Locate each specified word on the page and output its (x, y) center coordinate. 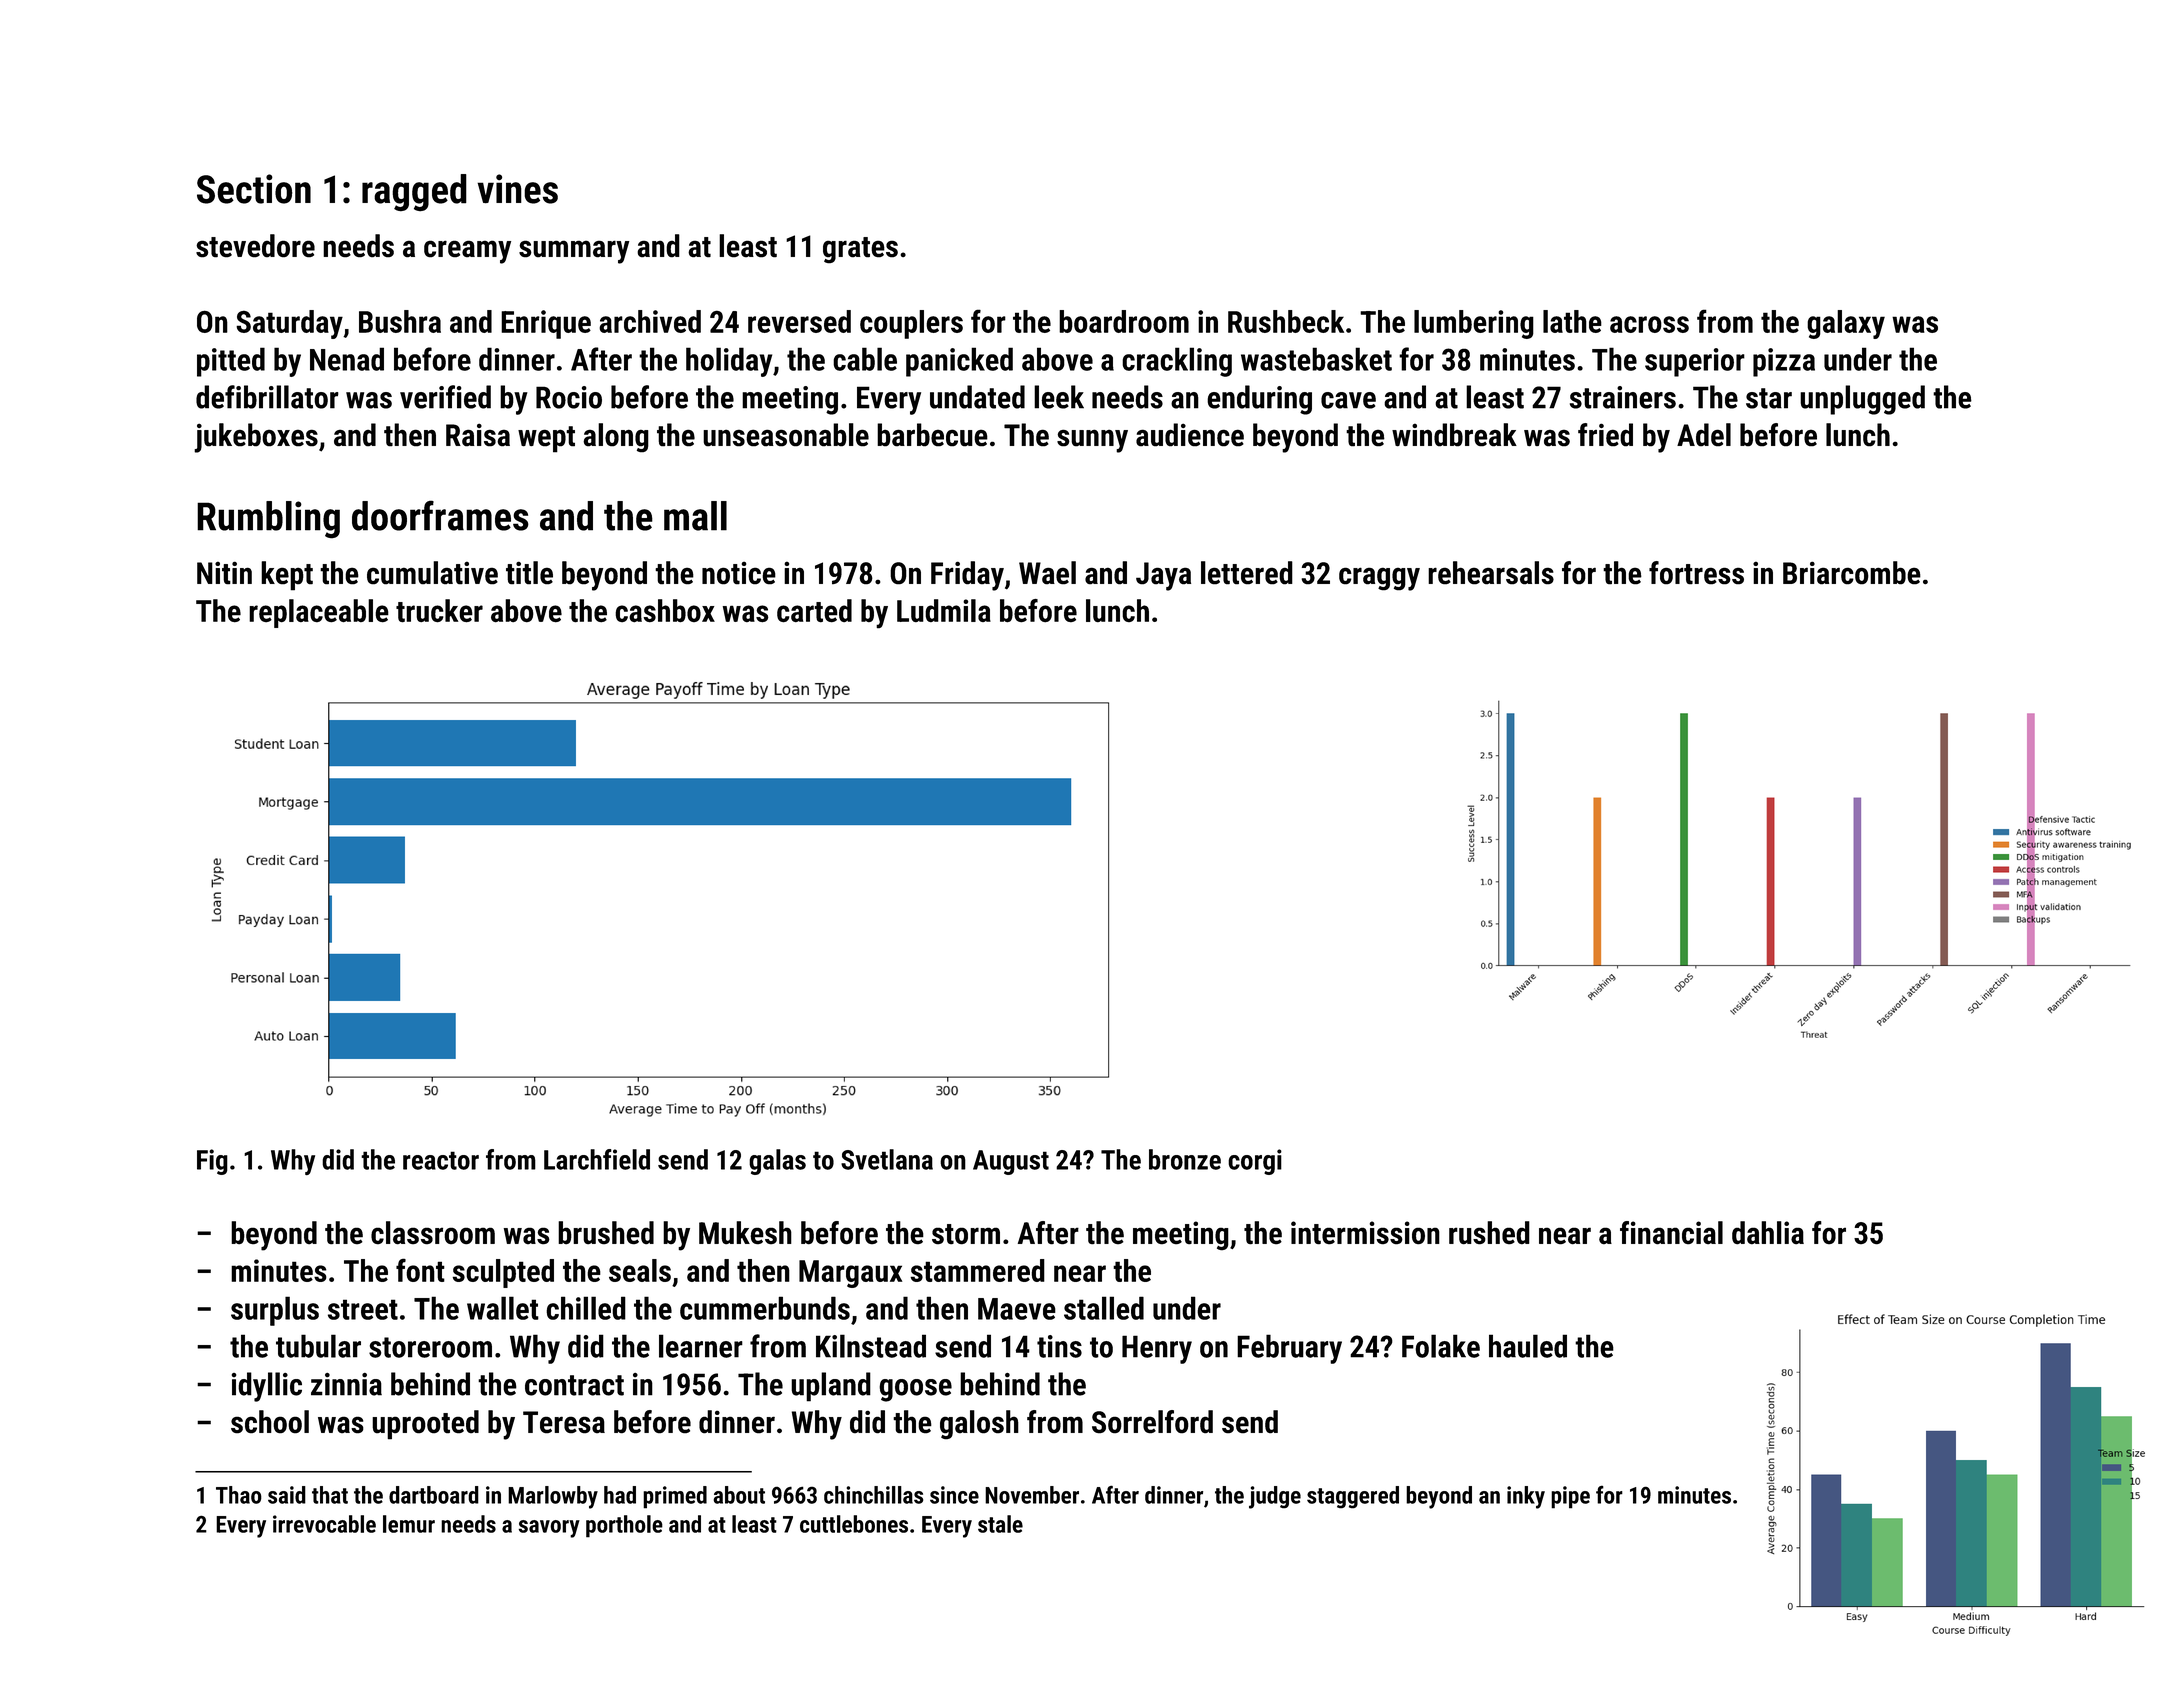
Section (254, 189)
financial (1671, 1233)
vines (518, 189)
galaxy (1846, 324)
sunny (1092, 441)
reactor (441, 1160)
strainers (1623, 397)
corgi (1255, 1162)
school (270, 1422)
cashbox (665, 611)
